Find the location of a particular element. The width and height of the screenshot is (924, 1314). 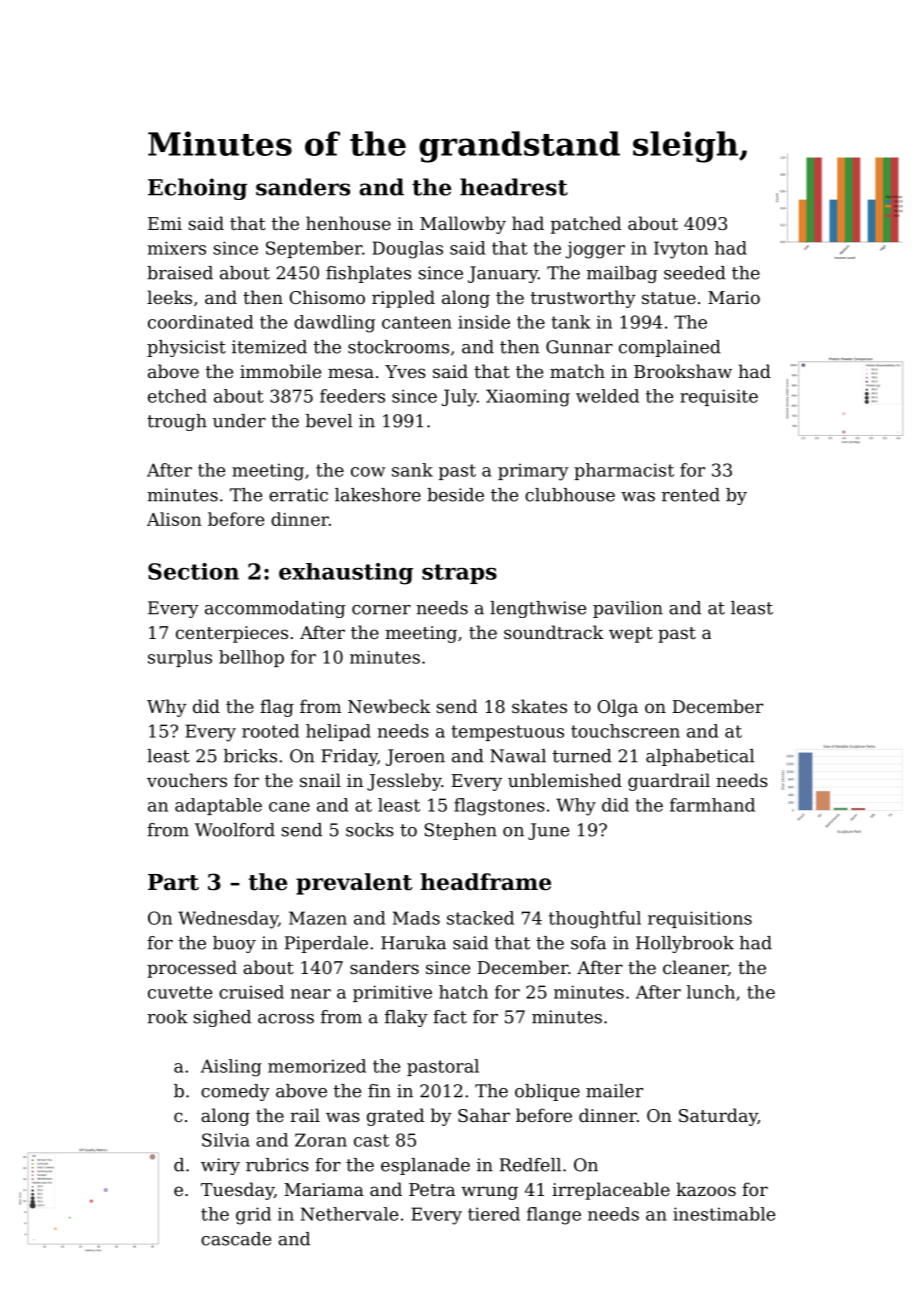

Echoing is located at coordinates (197, 189).
